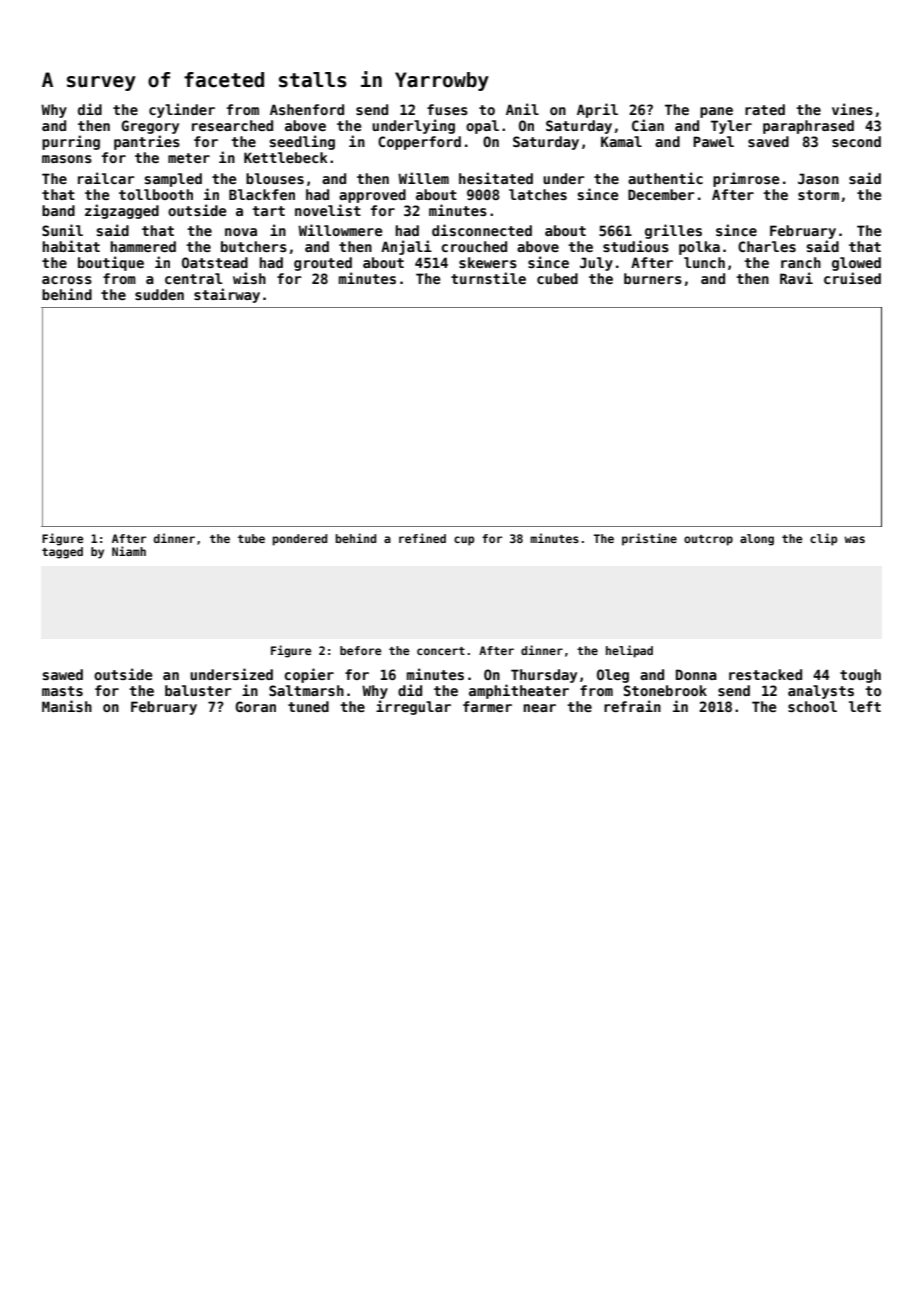 The height and width of the screenshot is (1308, 924). What do you see at coordinates (198, 690) in the screenshot?
I see `baluster` at bounding box center [198, 690].
